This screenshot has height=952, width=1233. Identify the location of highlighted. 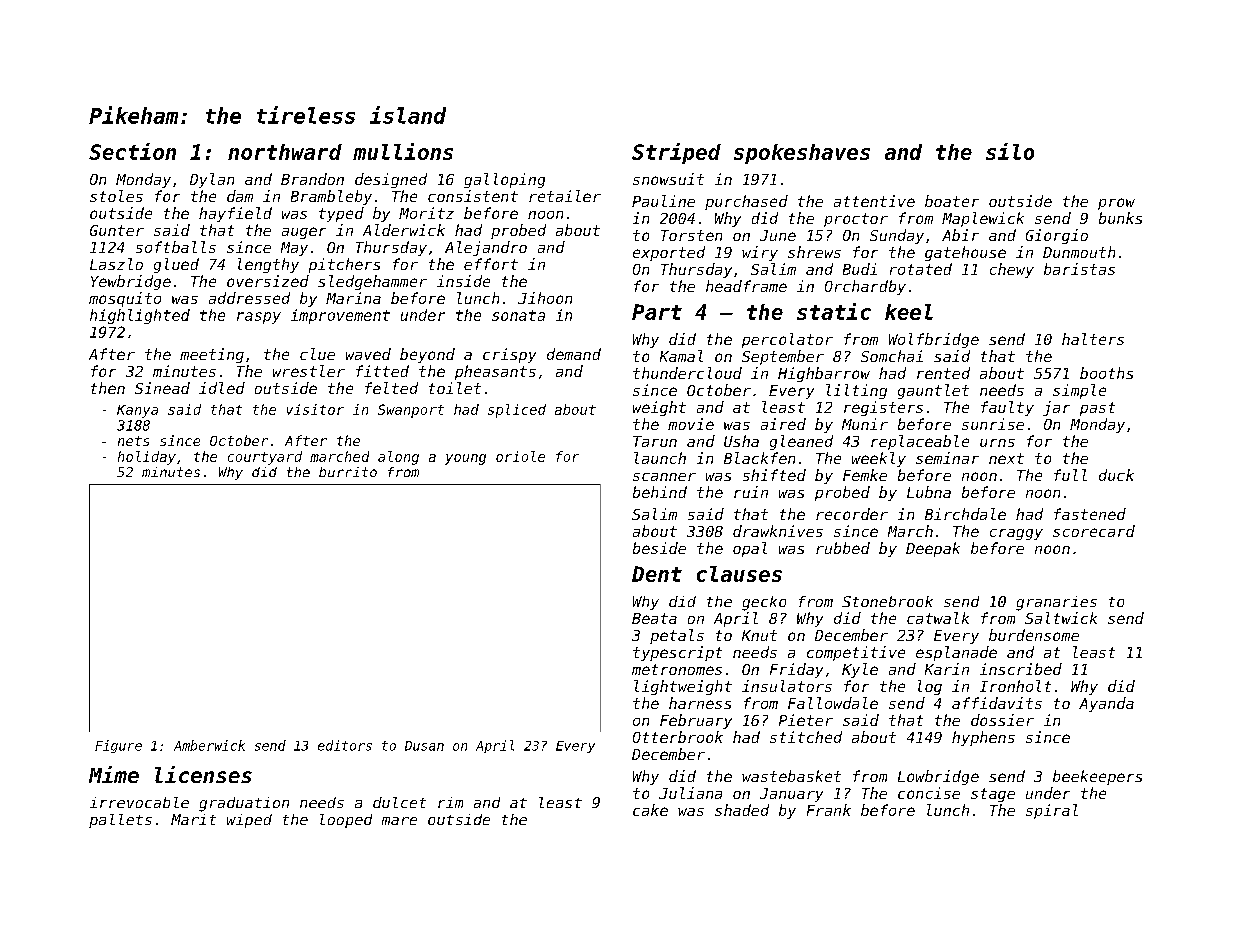
(140, 316).
